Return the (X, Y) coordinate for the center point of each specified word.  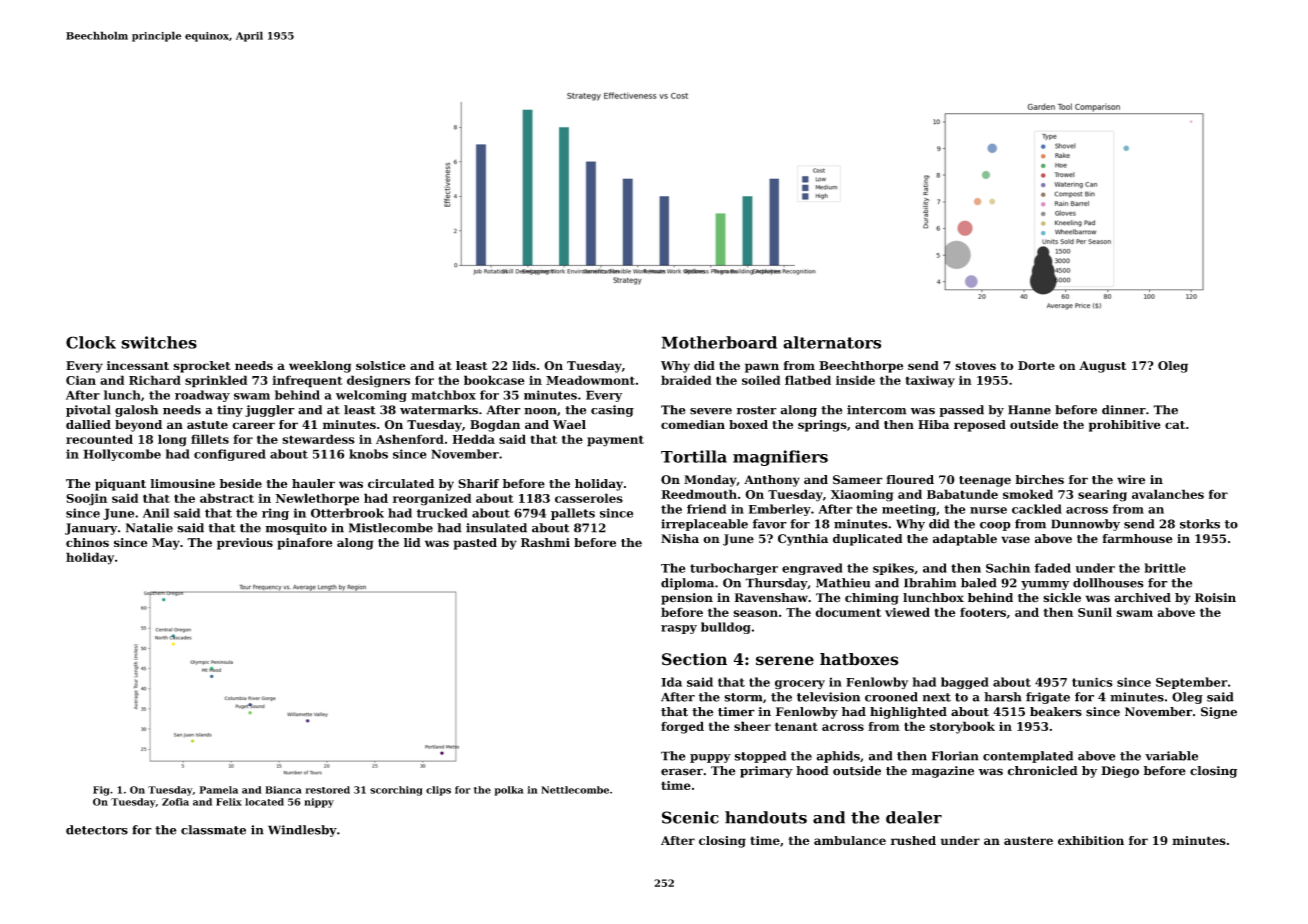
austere (1028, 840)
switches (159, 342)
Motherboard (719, 342)
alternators (832, 342)
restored (327, 790)
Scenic (690, 817)
